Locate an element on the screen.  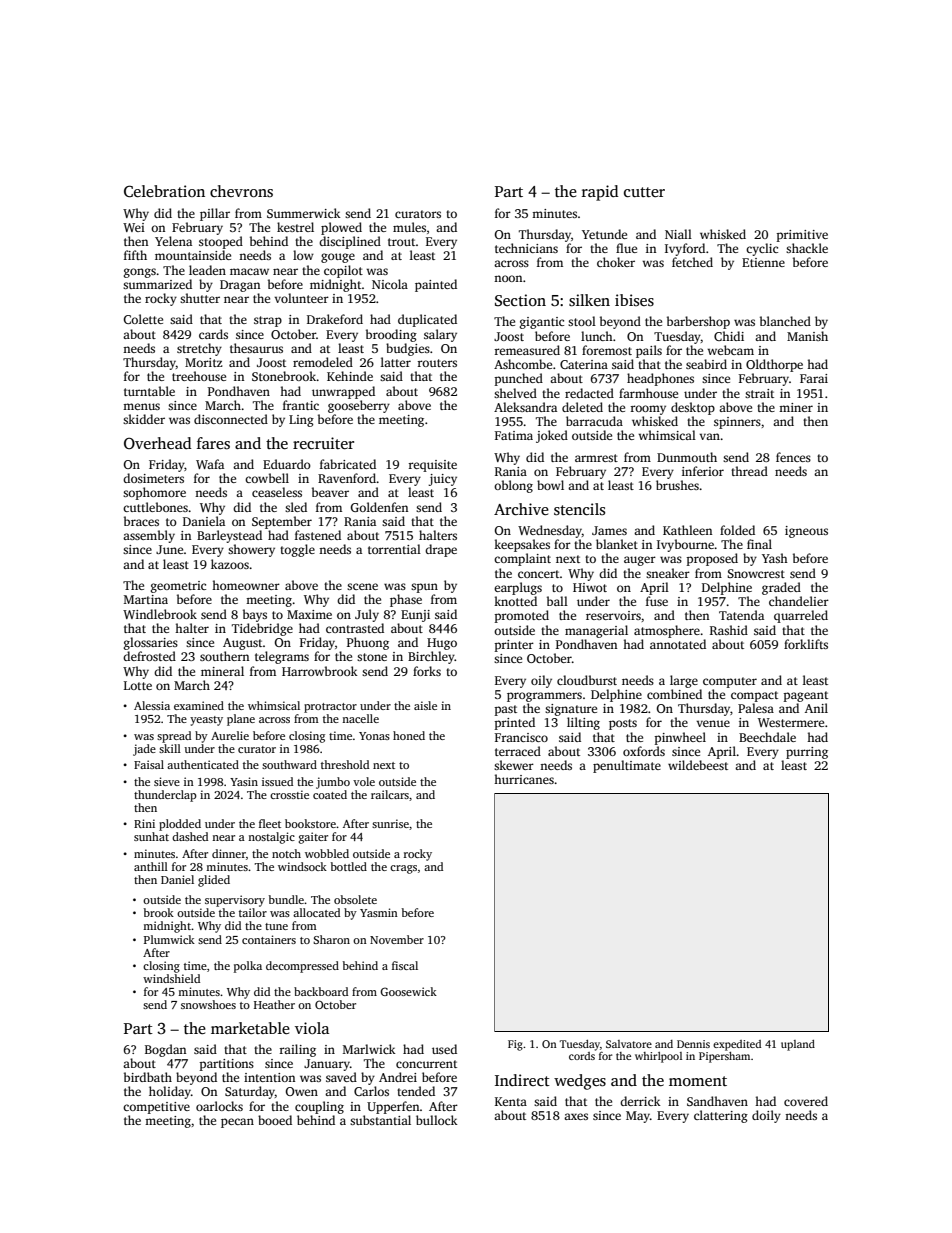
bullock is located at coordinates (437, 1120).
